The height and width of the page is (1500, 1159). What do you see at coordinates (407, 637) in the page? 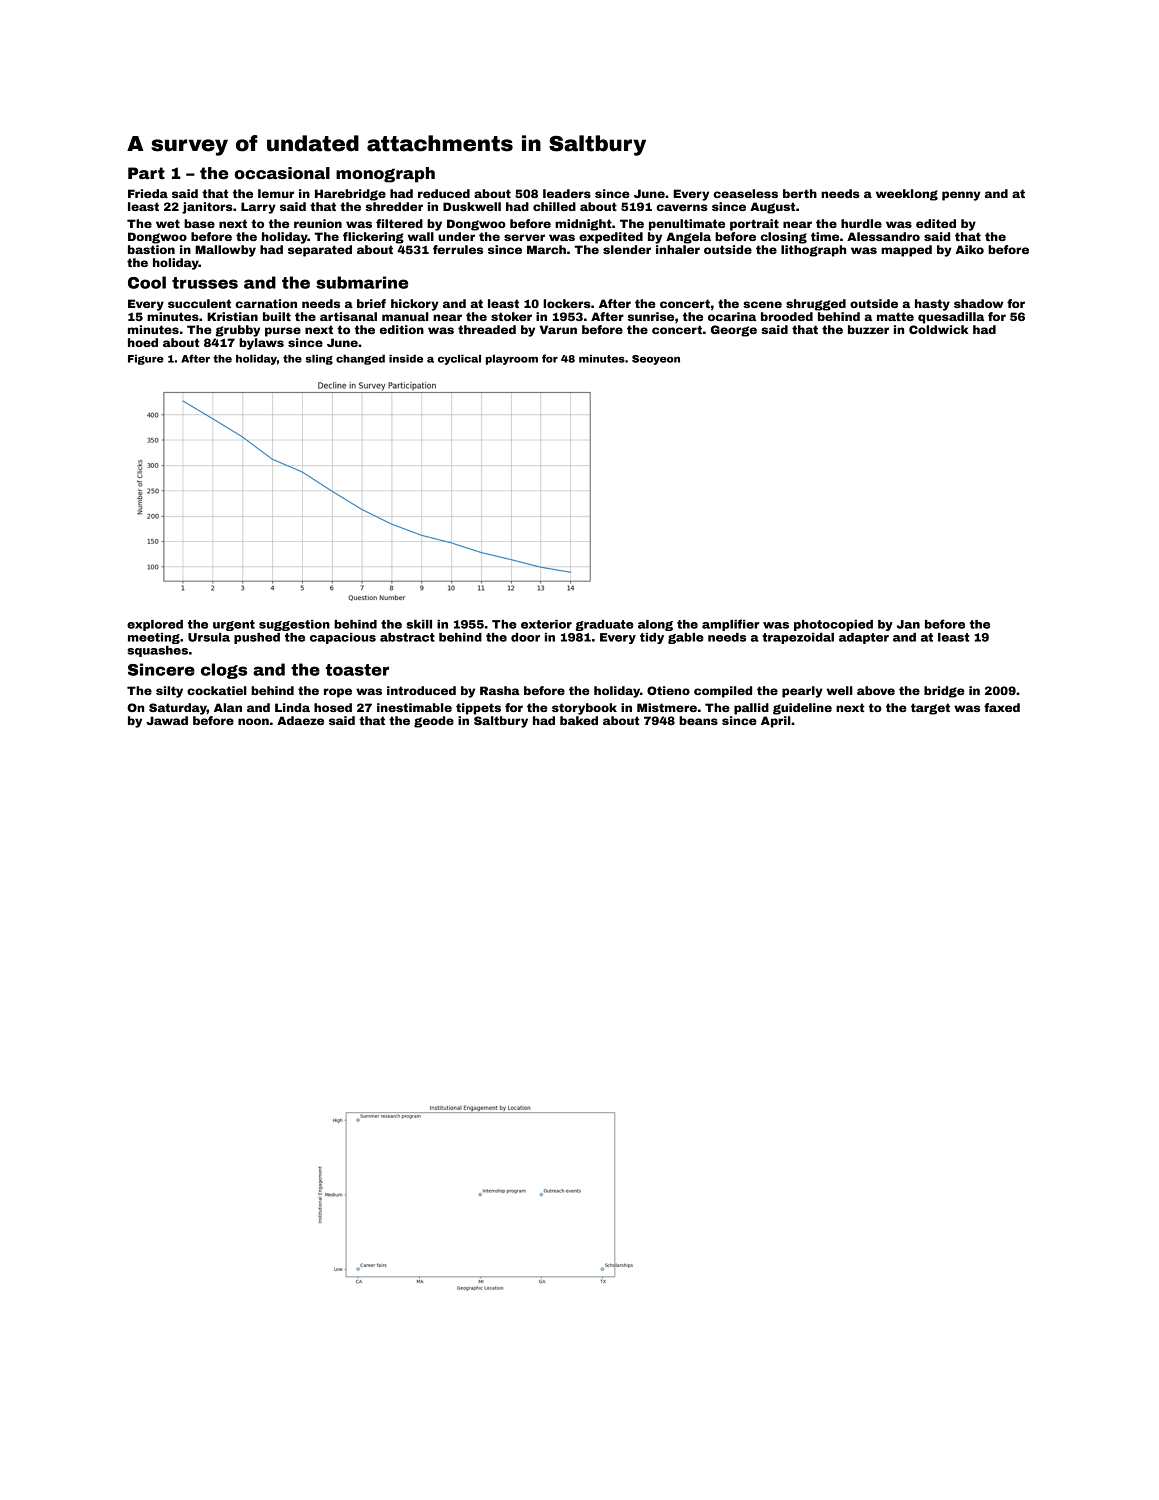
I see `abstract` at bounding box center [407, 637].
